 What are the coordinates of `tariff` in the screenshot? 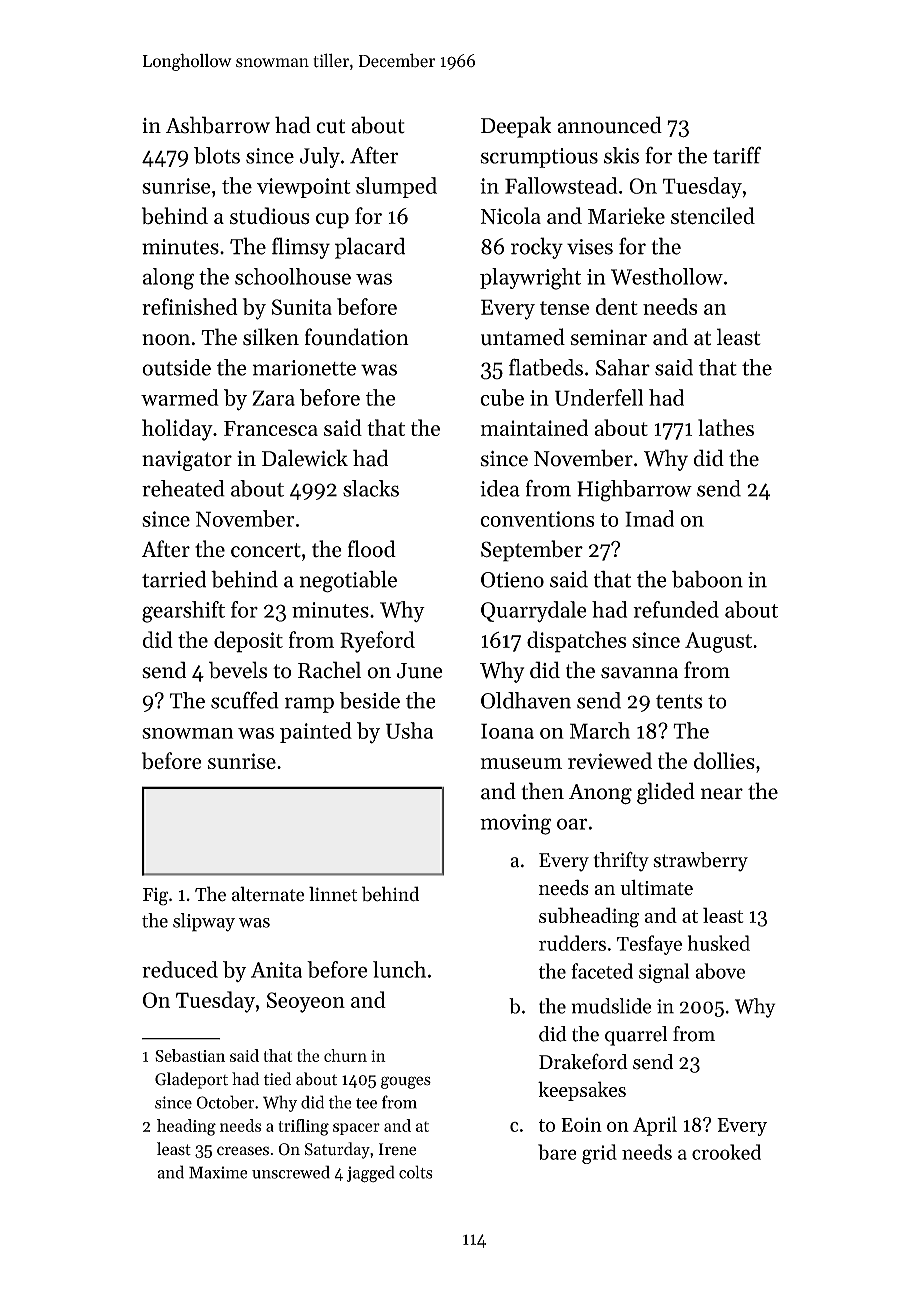 It's located at (737, 155).
